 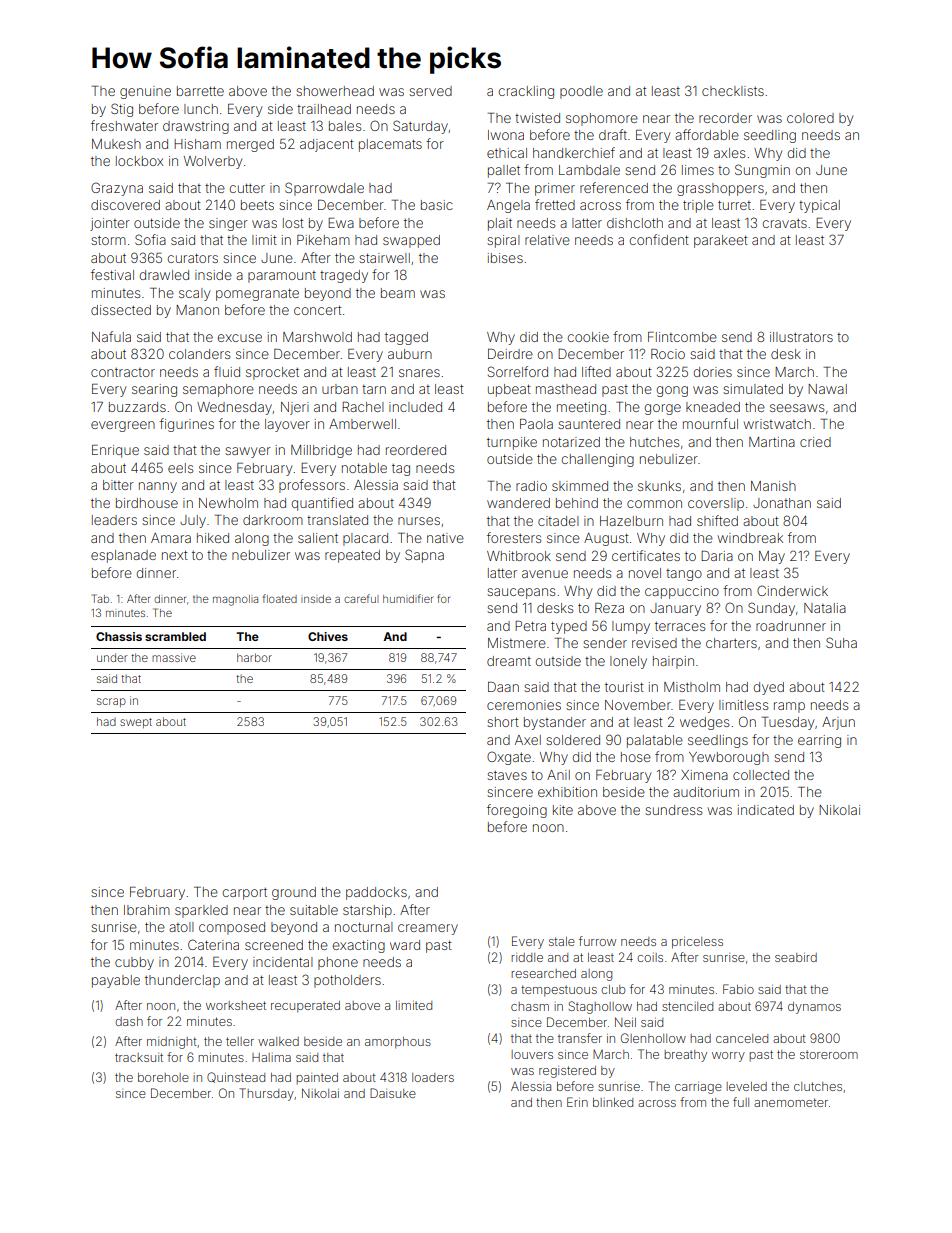 What do you see at coordinates (635, 223) in the screenshot?
I see `dishcloth` at bounding box center [635, 223].
